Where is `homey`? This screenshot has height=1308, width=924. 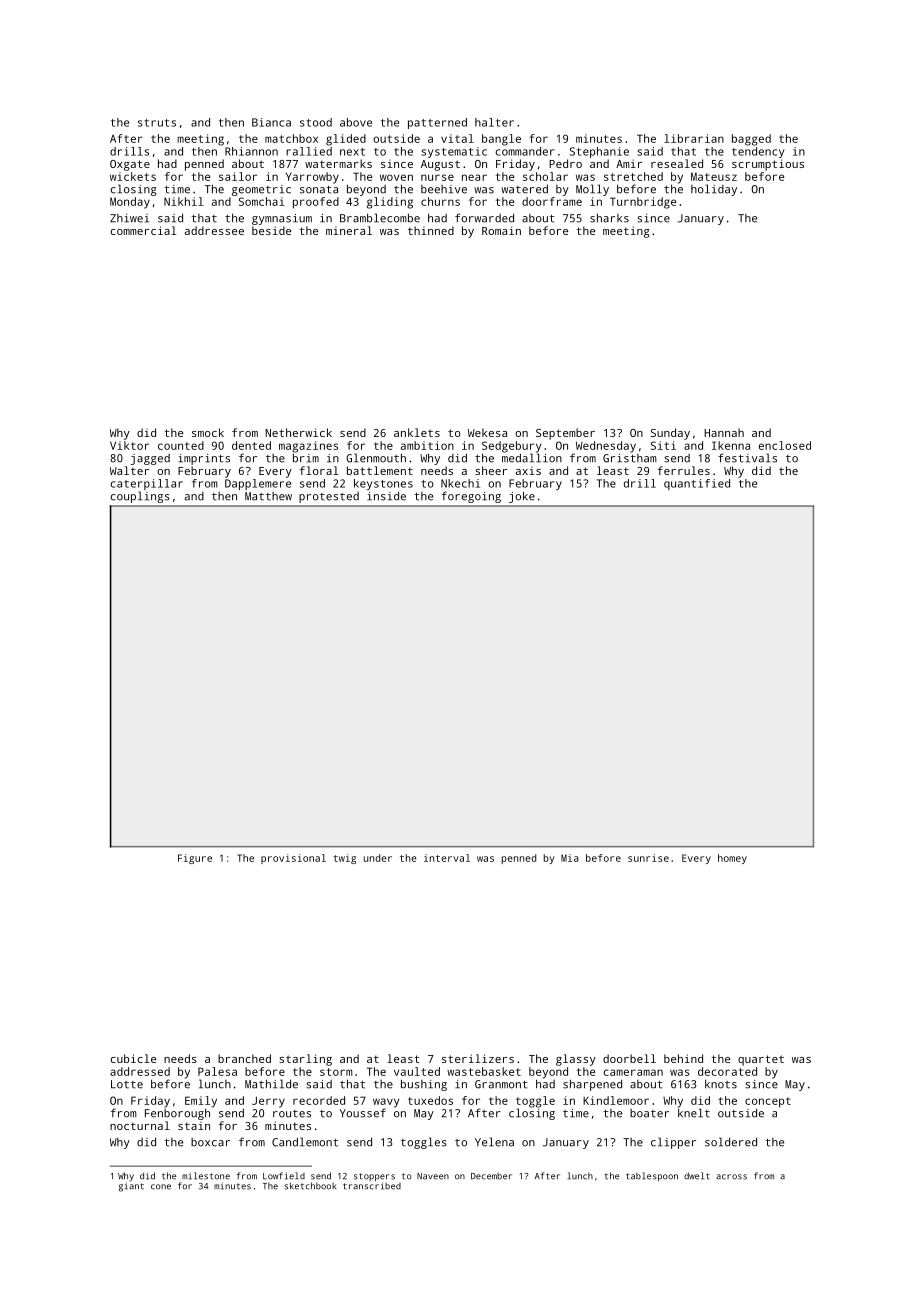
homey is located at coordinates (732, 859).
